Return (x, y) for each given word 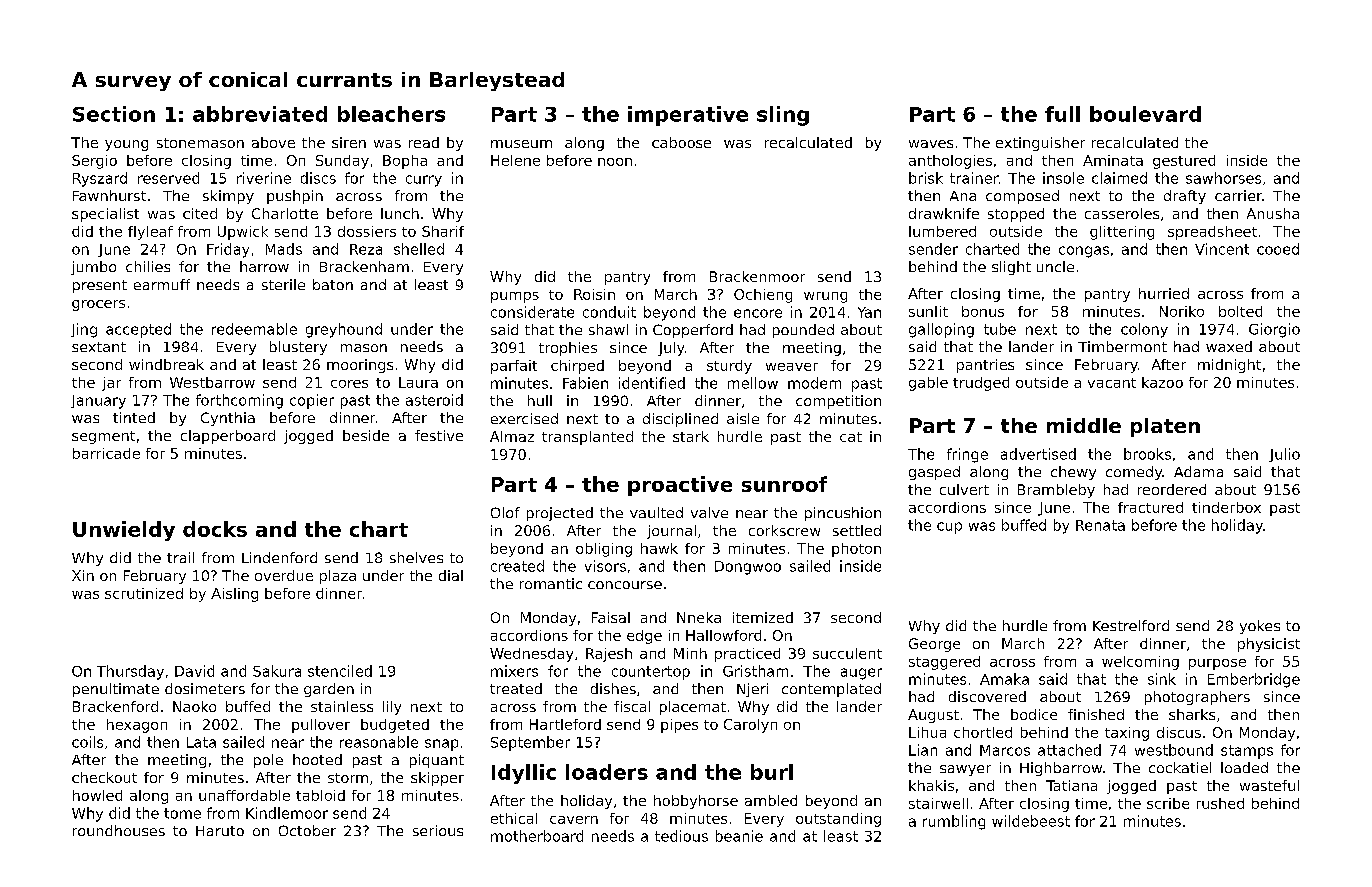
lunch (400, 213)
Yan (869, 312)
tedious (681, 836)
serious (438, 830)
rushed (1220, 803)
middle (1084, 425)
